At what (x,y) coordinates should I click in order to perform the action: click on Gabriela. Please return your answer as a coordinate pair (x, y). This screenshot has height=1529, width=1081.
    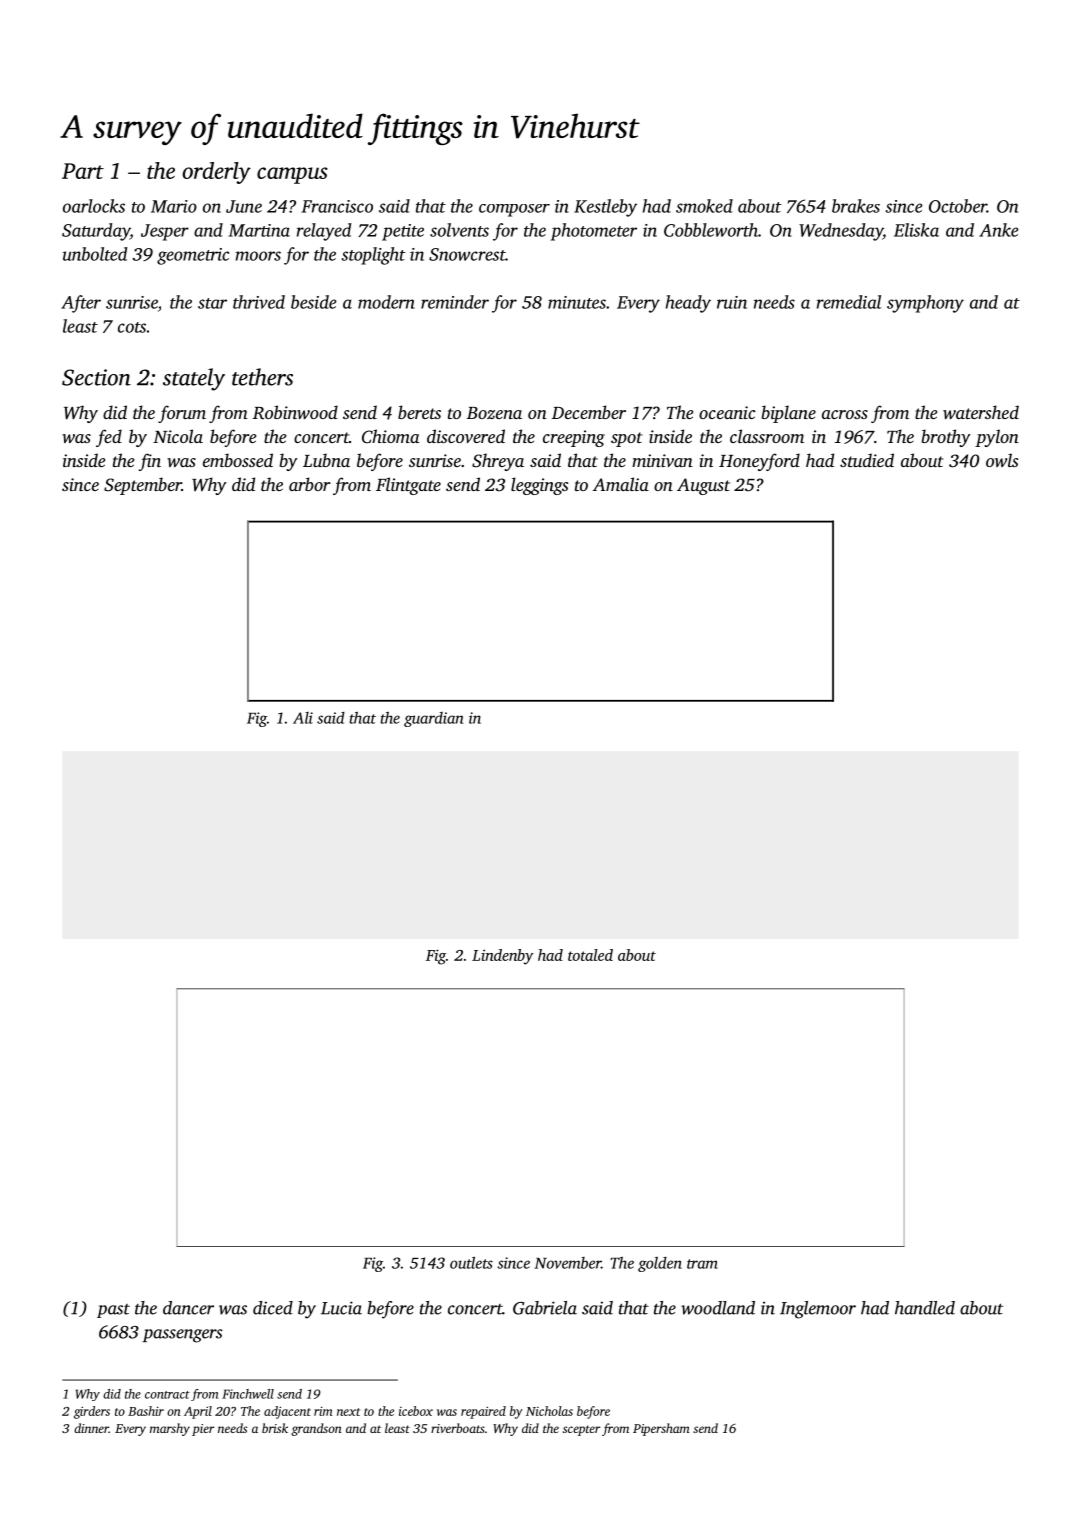
    Looking at the image, I should click on (545, 1308).
